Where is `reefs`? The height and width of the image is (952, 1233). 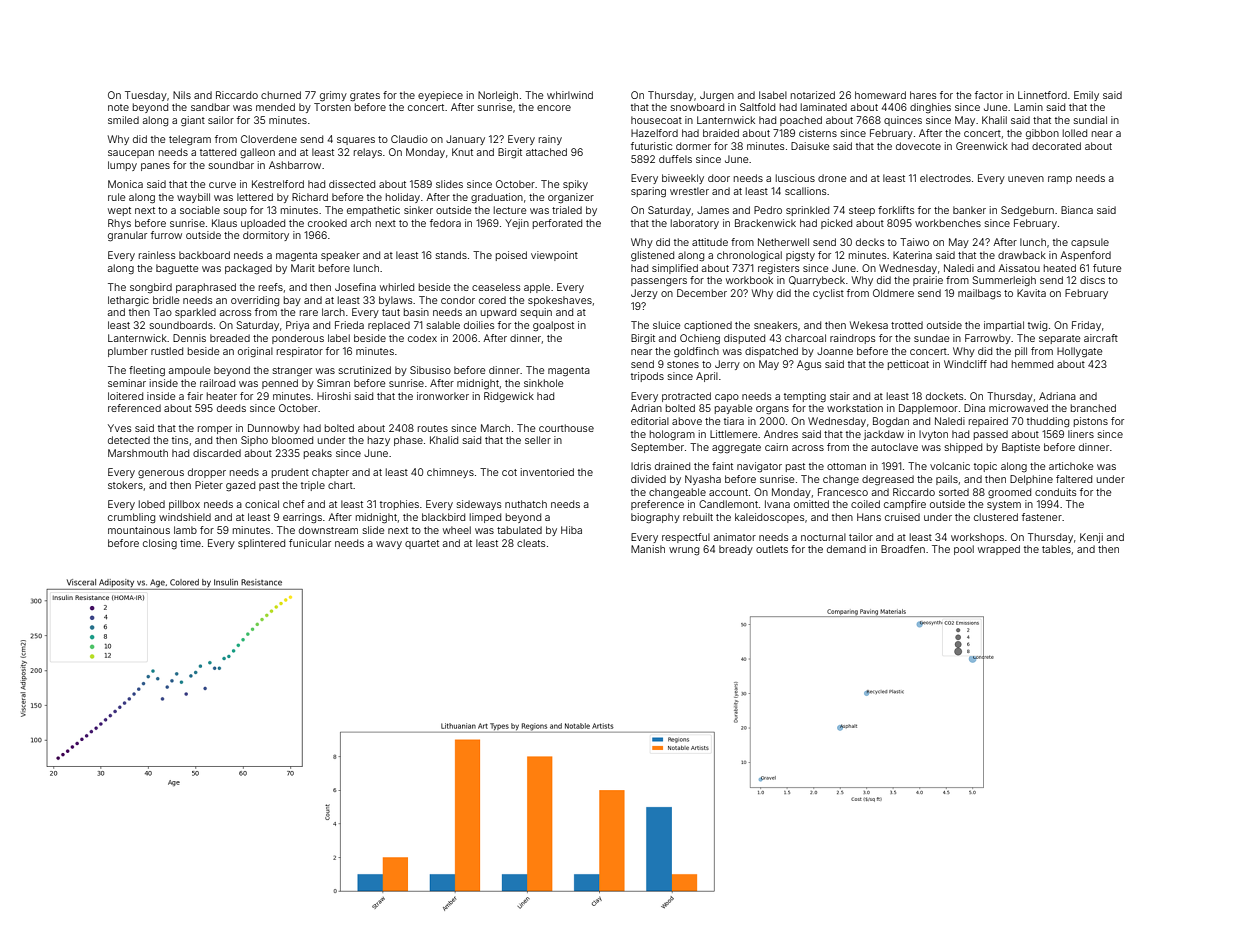
reefs is located at coordinates (271, 287).
